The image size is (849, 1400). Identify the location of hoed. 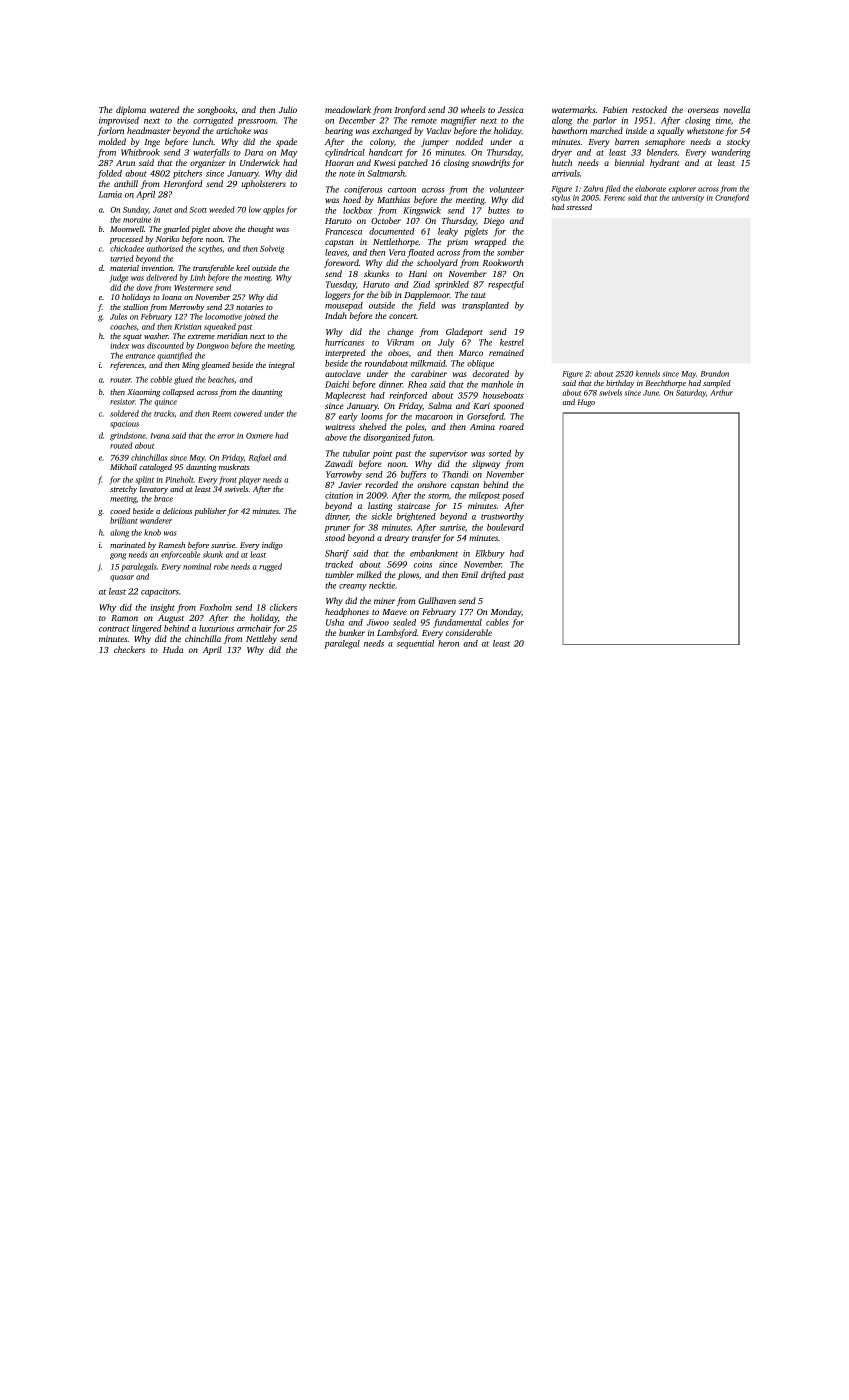
(352, 199).
